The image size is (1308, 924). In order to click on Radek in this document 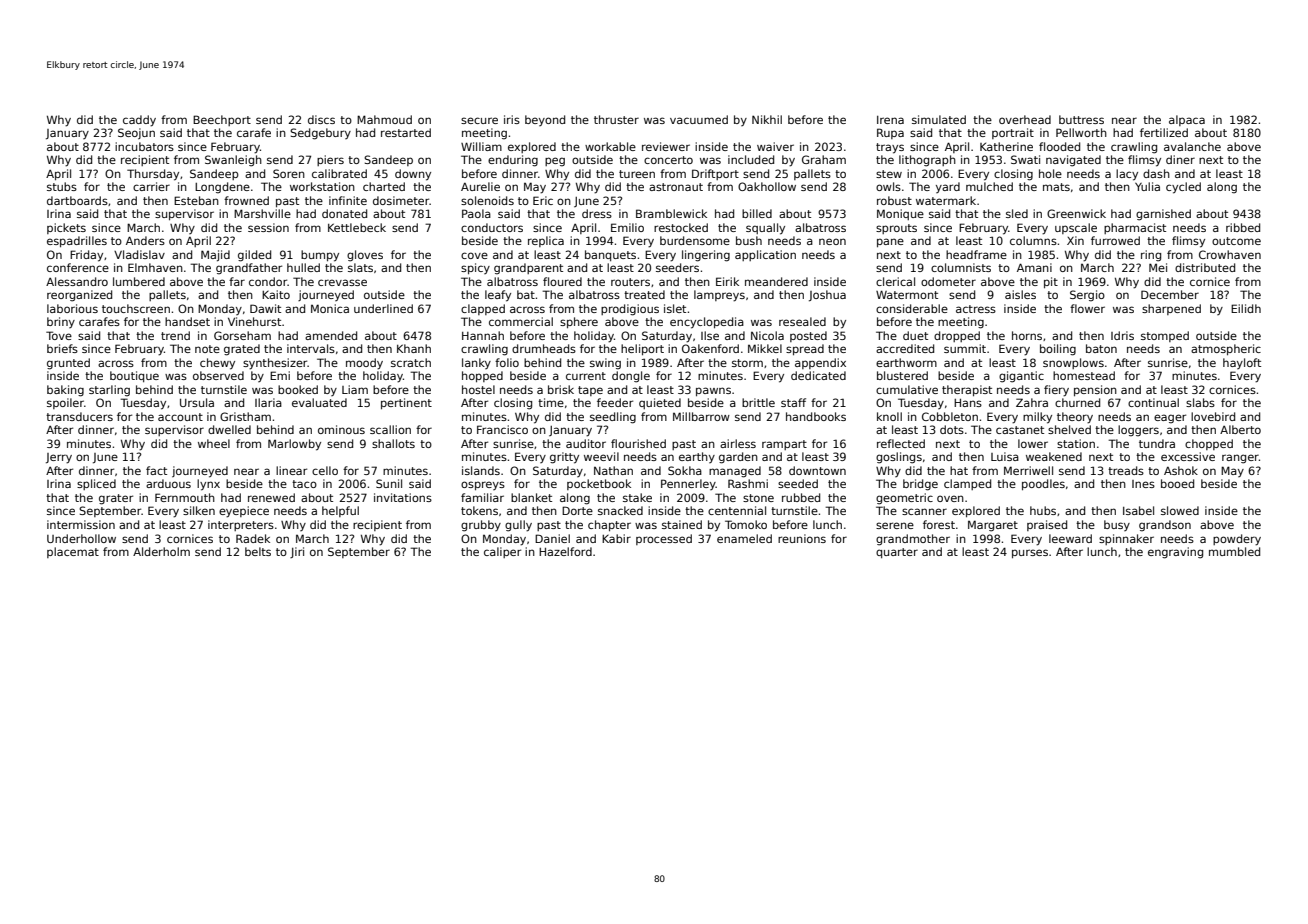, I will do `click(253, 538)`.
